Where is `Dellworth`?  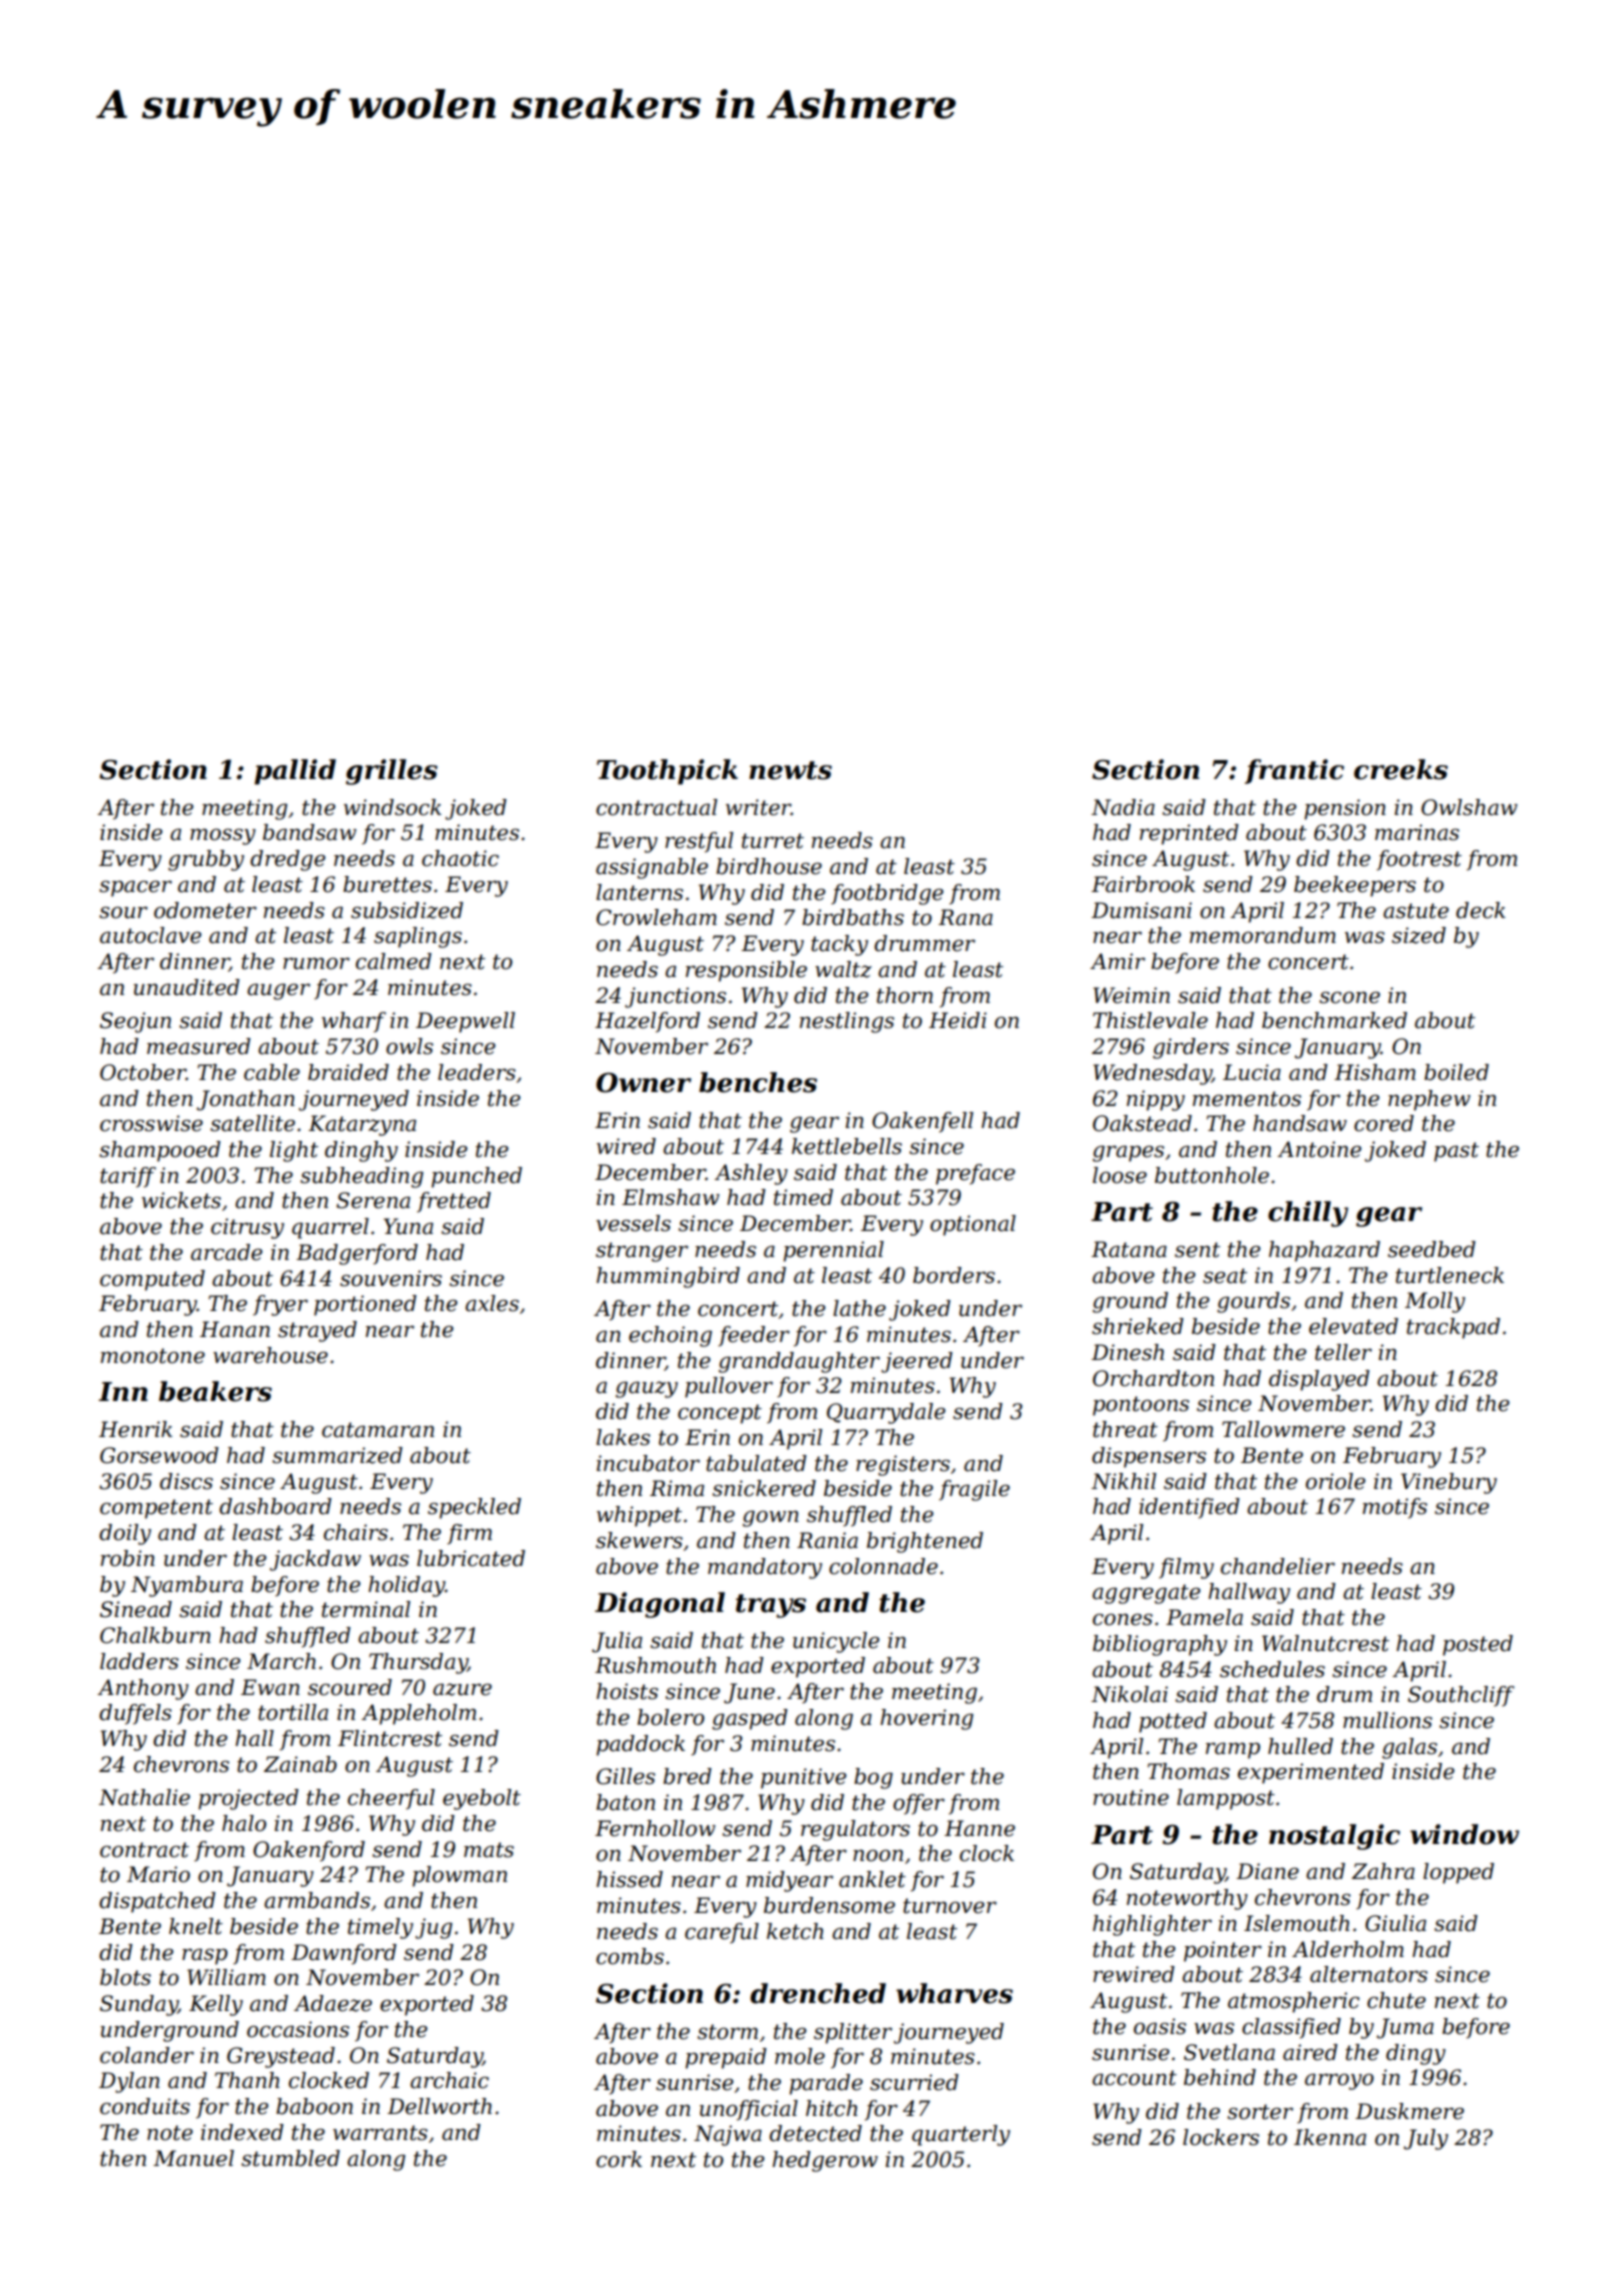 Dellworth is located at coordinates (439, 2106).
